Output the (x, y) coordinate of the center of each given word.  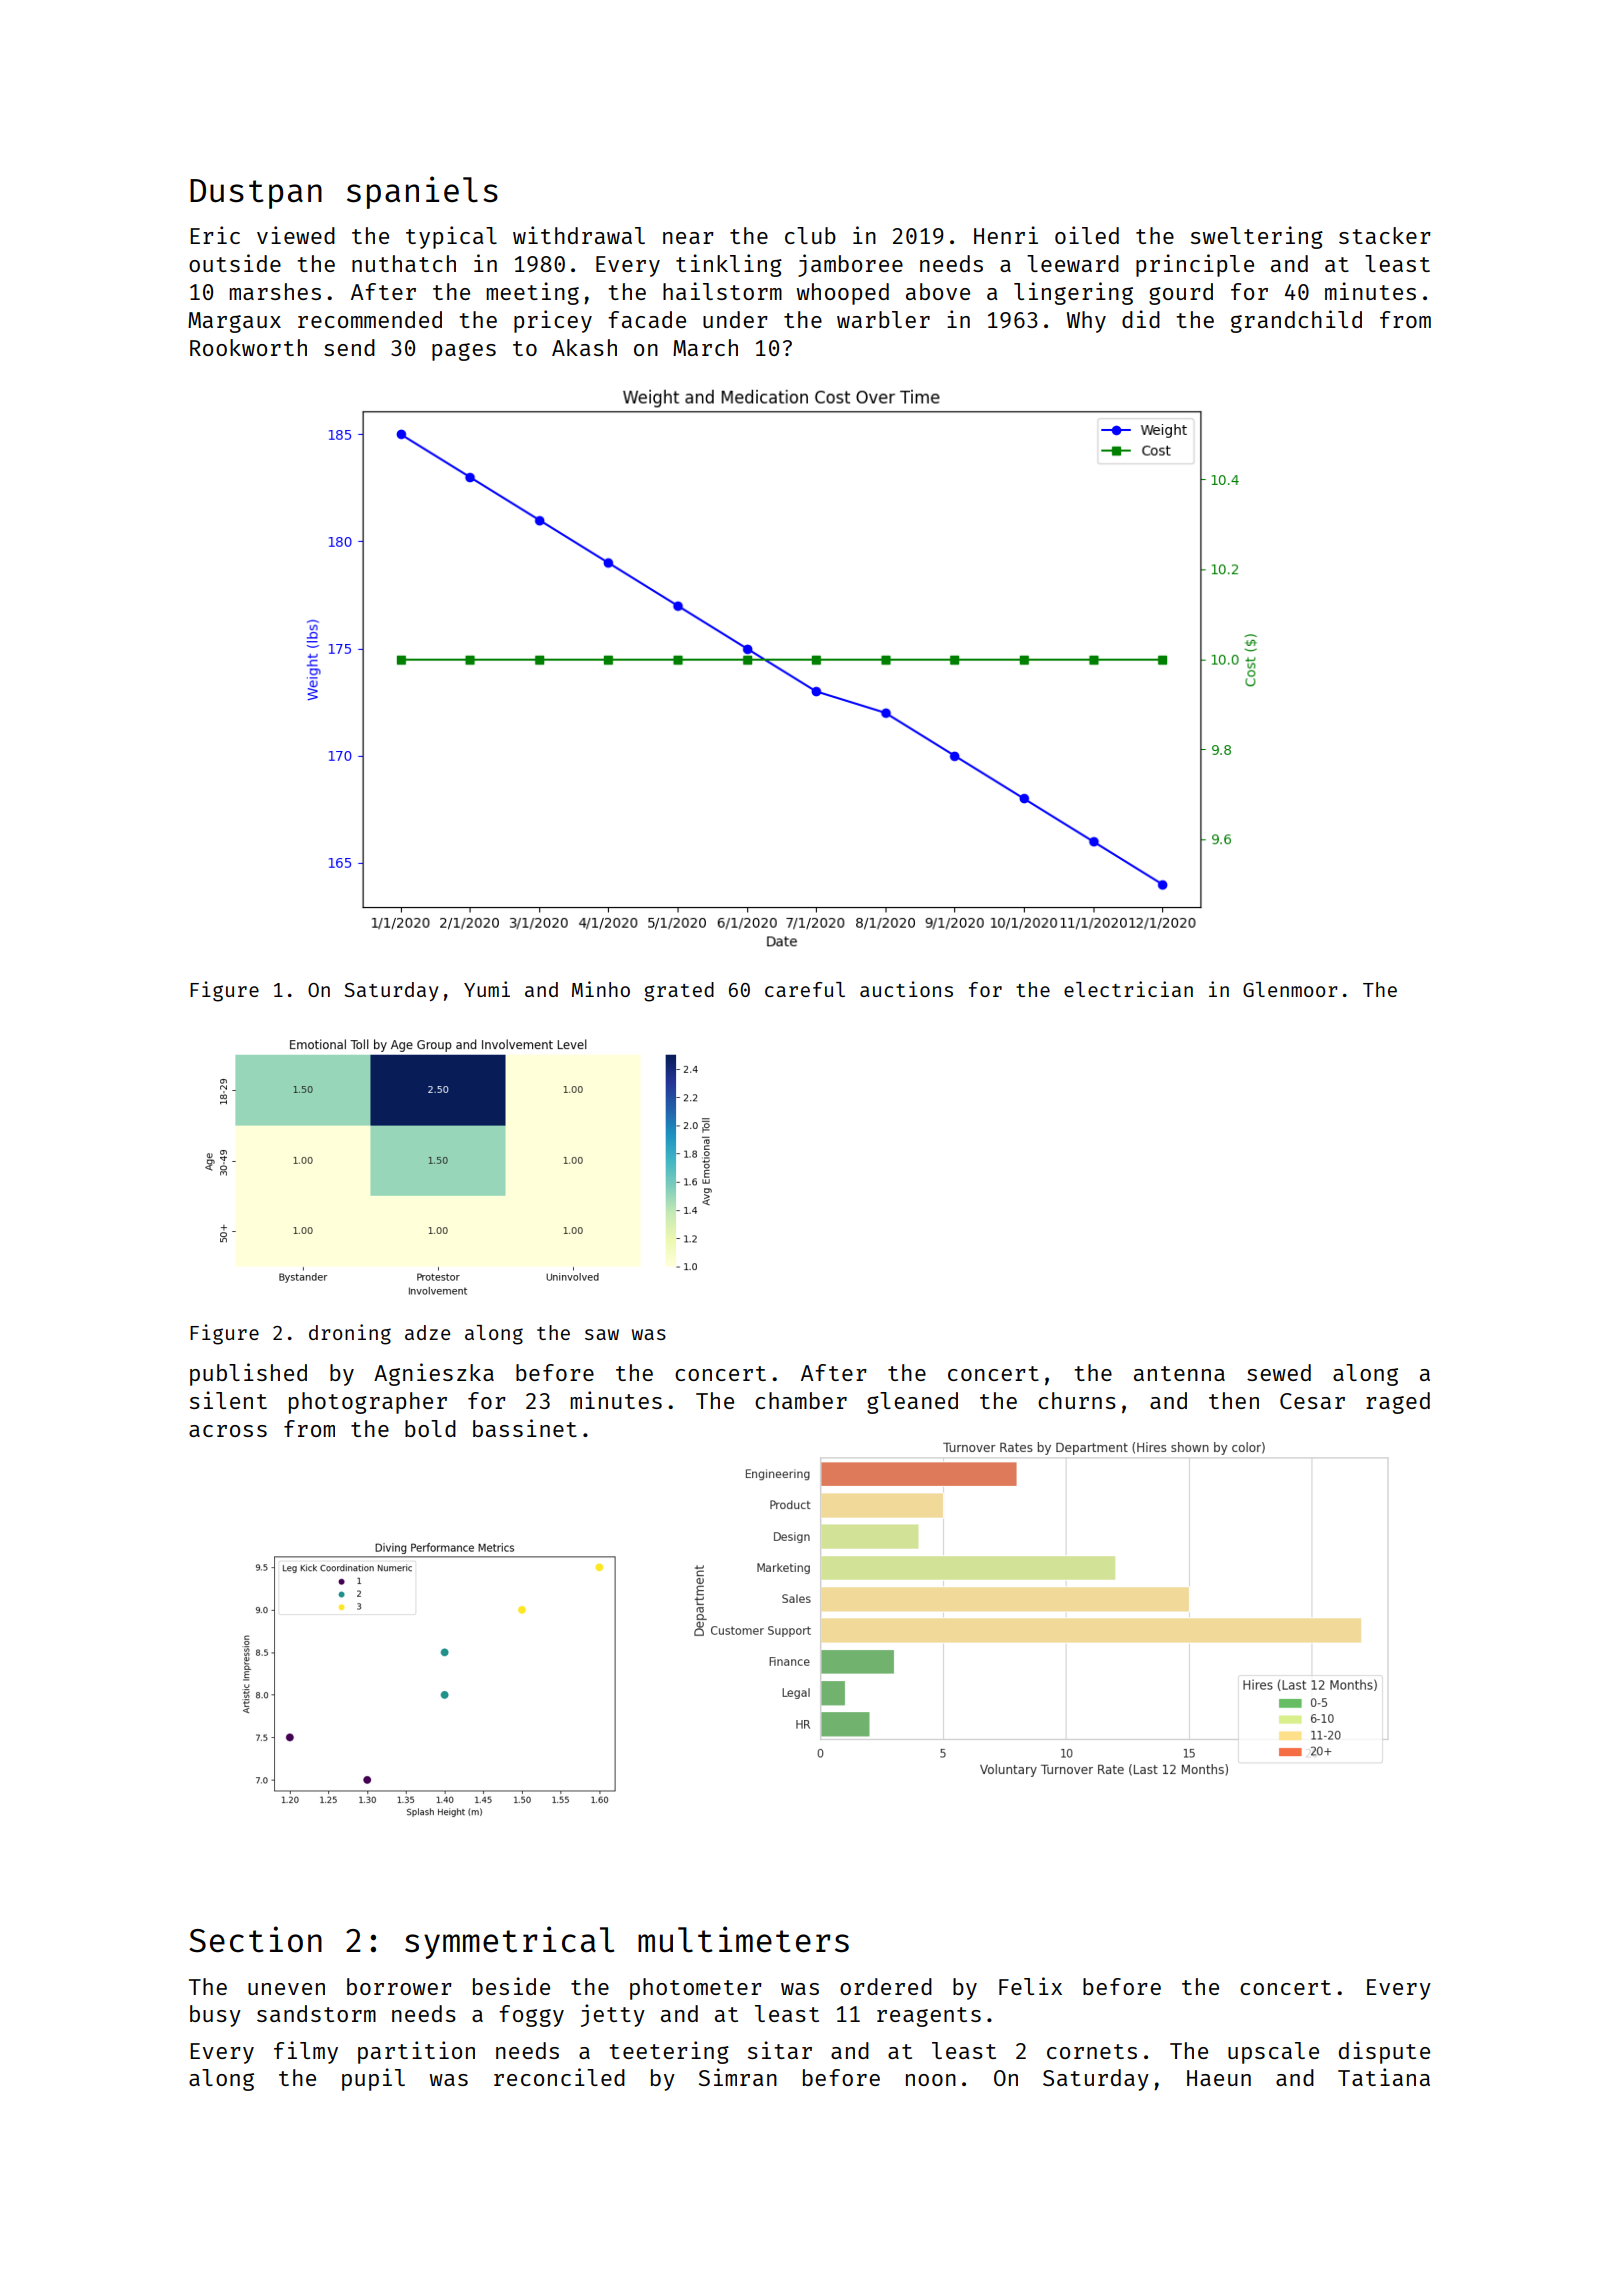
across (228, 1431)
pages (464, 352)
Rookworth (248, 347)
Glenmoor (1290, 989)
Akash (584, 347)
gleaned (912, 1403)
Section (255, 1939)
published (248, 1374)
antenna (1179, 1373)
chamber (801, 1400)
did (1141, 319)
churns (1077, 1400)
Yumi (487, 989)
